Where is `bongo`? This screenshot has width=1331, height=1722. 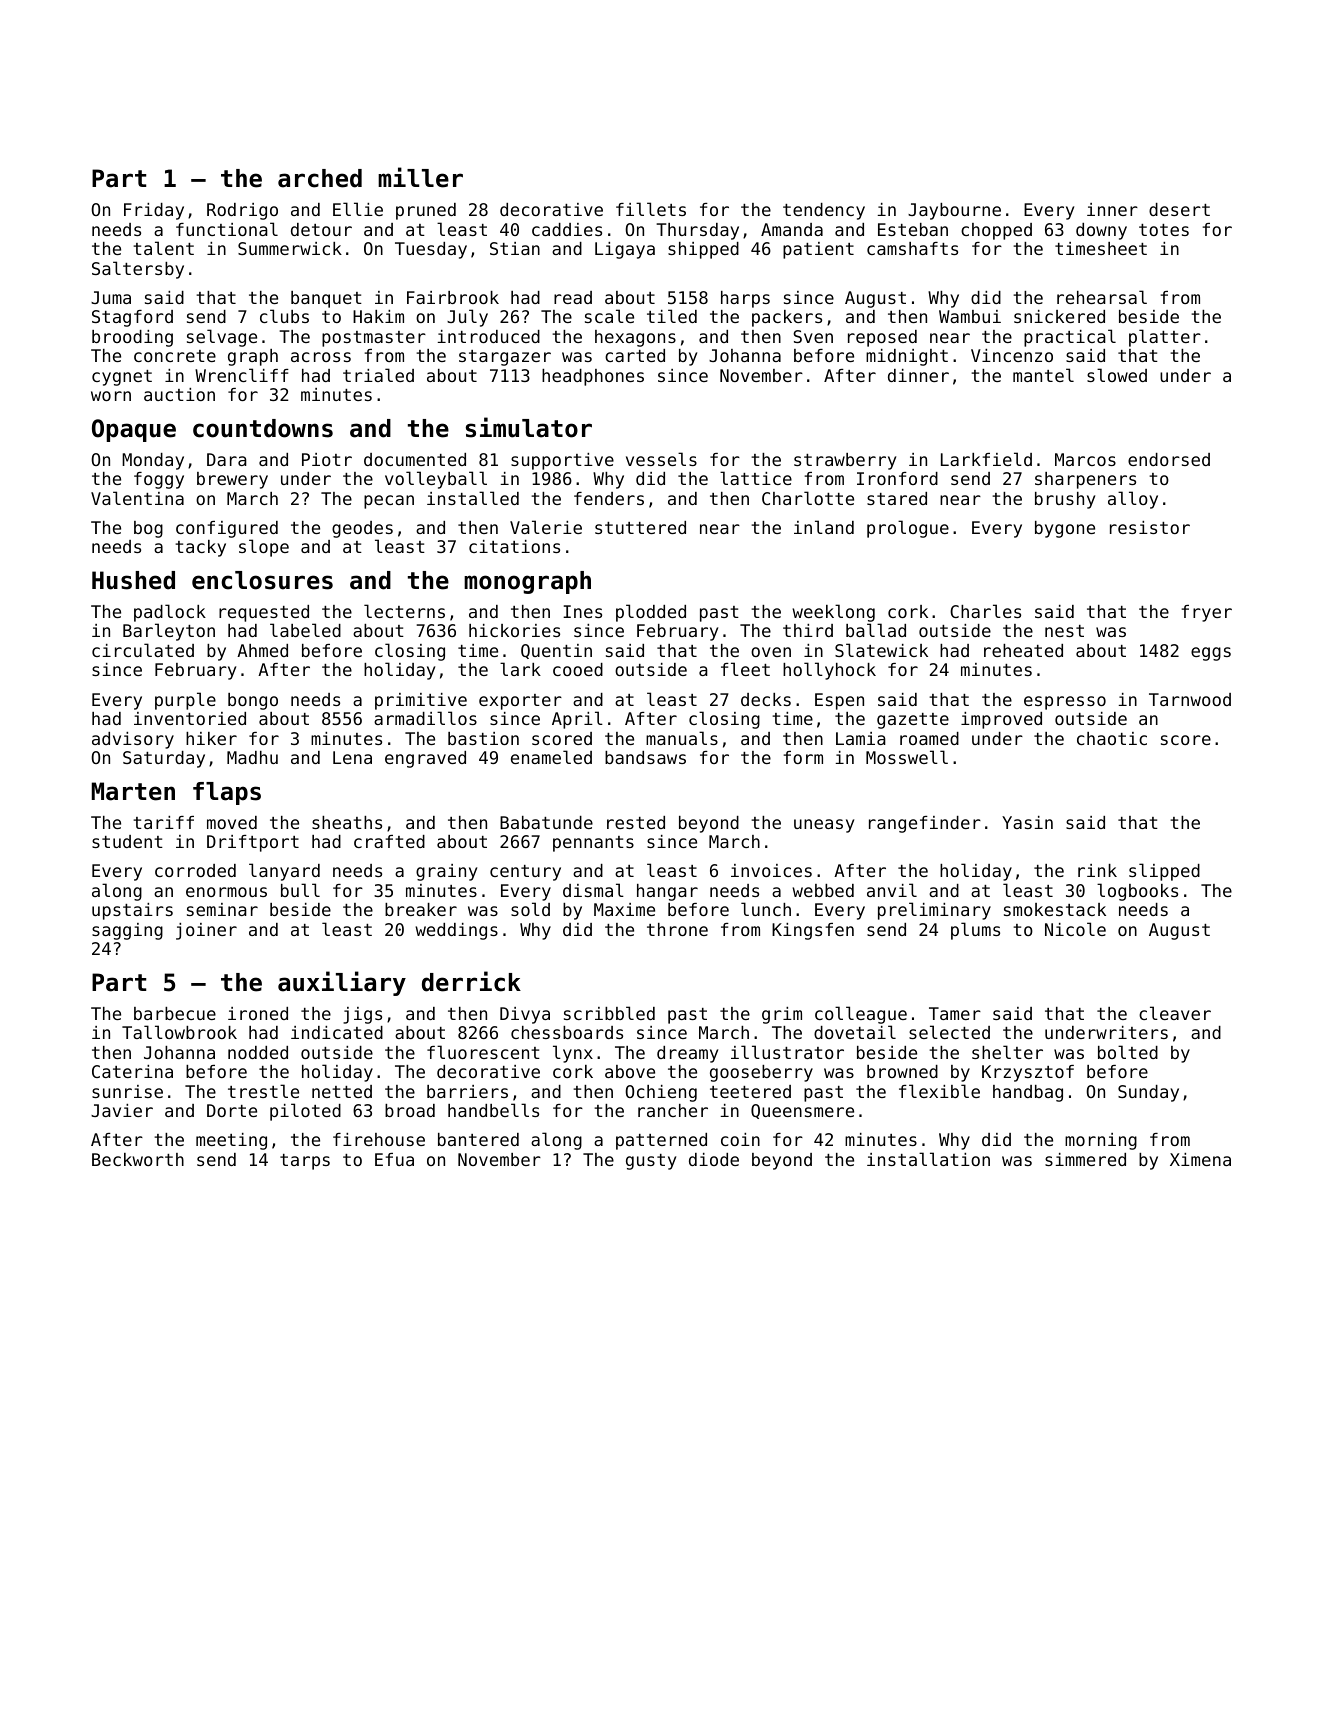 bongo is located at coordinates (253, 701).
